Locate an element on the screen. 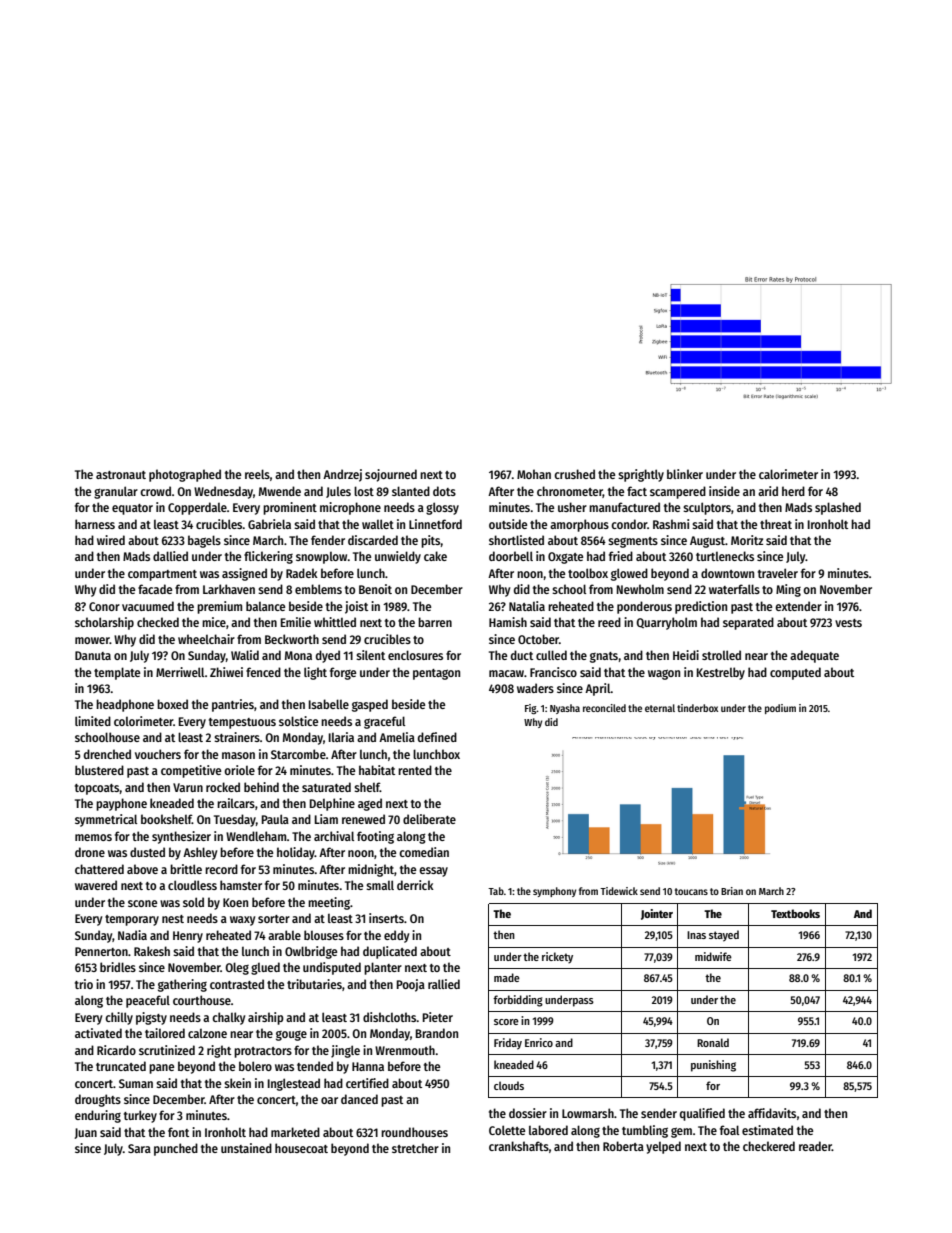 The image size is (952, 1233). footing is located at coordinates (375, 837).
